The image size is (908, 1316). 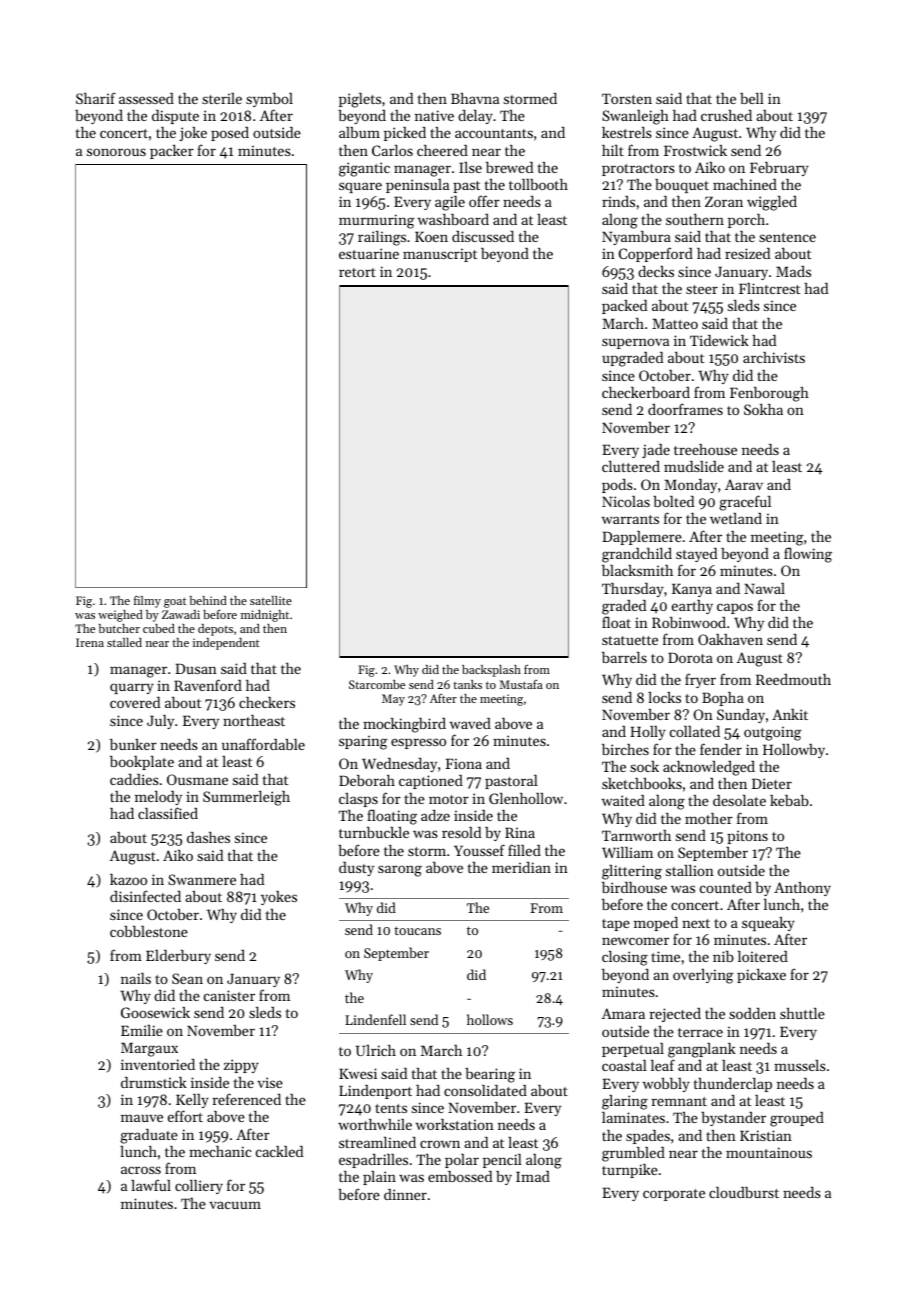 What do you see at coordinates (235, 1205) in the screenshot?
I see `vacuum` at bounding box center [235, 1205].
